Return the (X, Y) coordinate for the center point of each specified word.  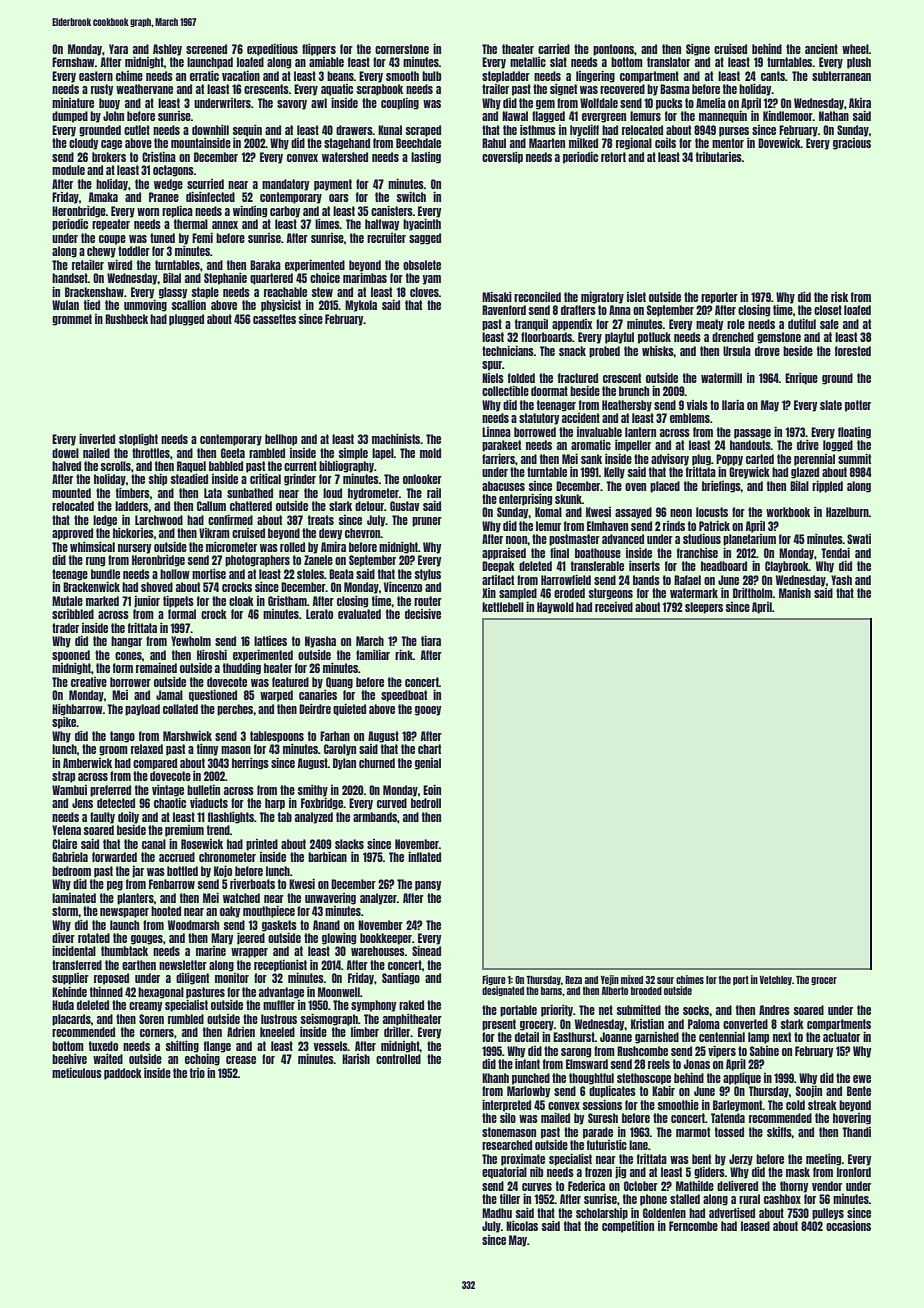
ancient (821, 49)
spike (64, 723)
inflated (424, 857)
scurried (205, 184)
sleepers (704, 608)
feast (359, 62)
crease (241, 1060)
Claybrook (787, 567)
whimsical (92, 547)
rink (404, 655)
